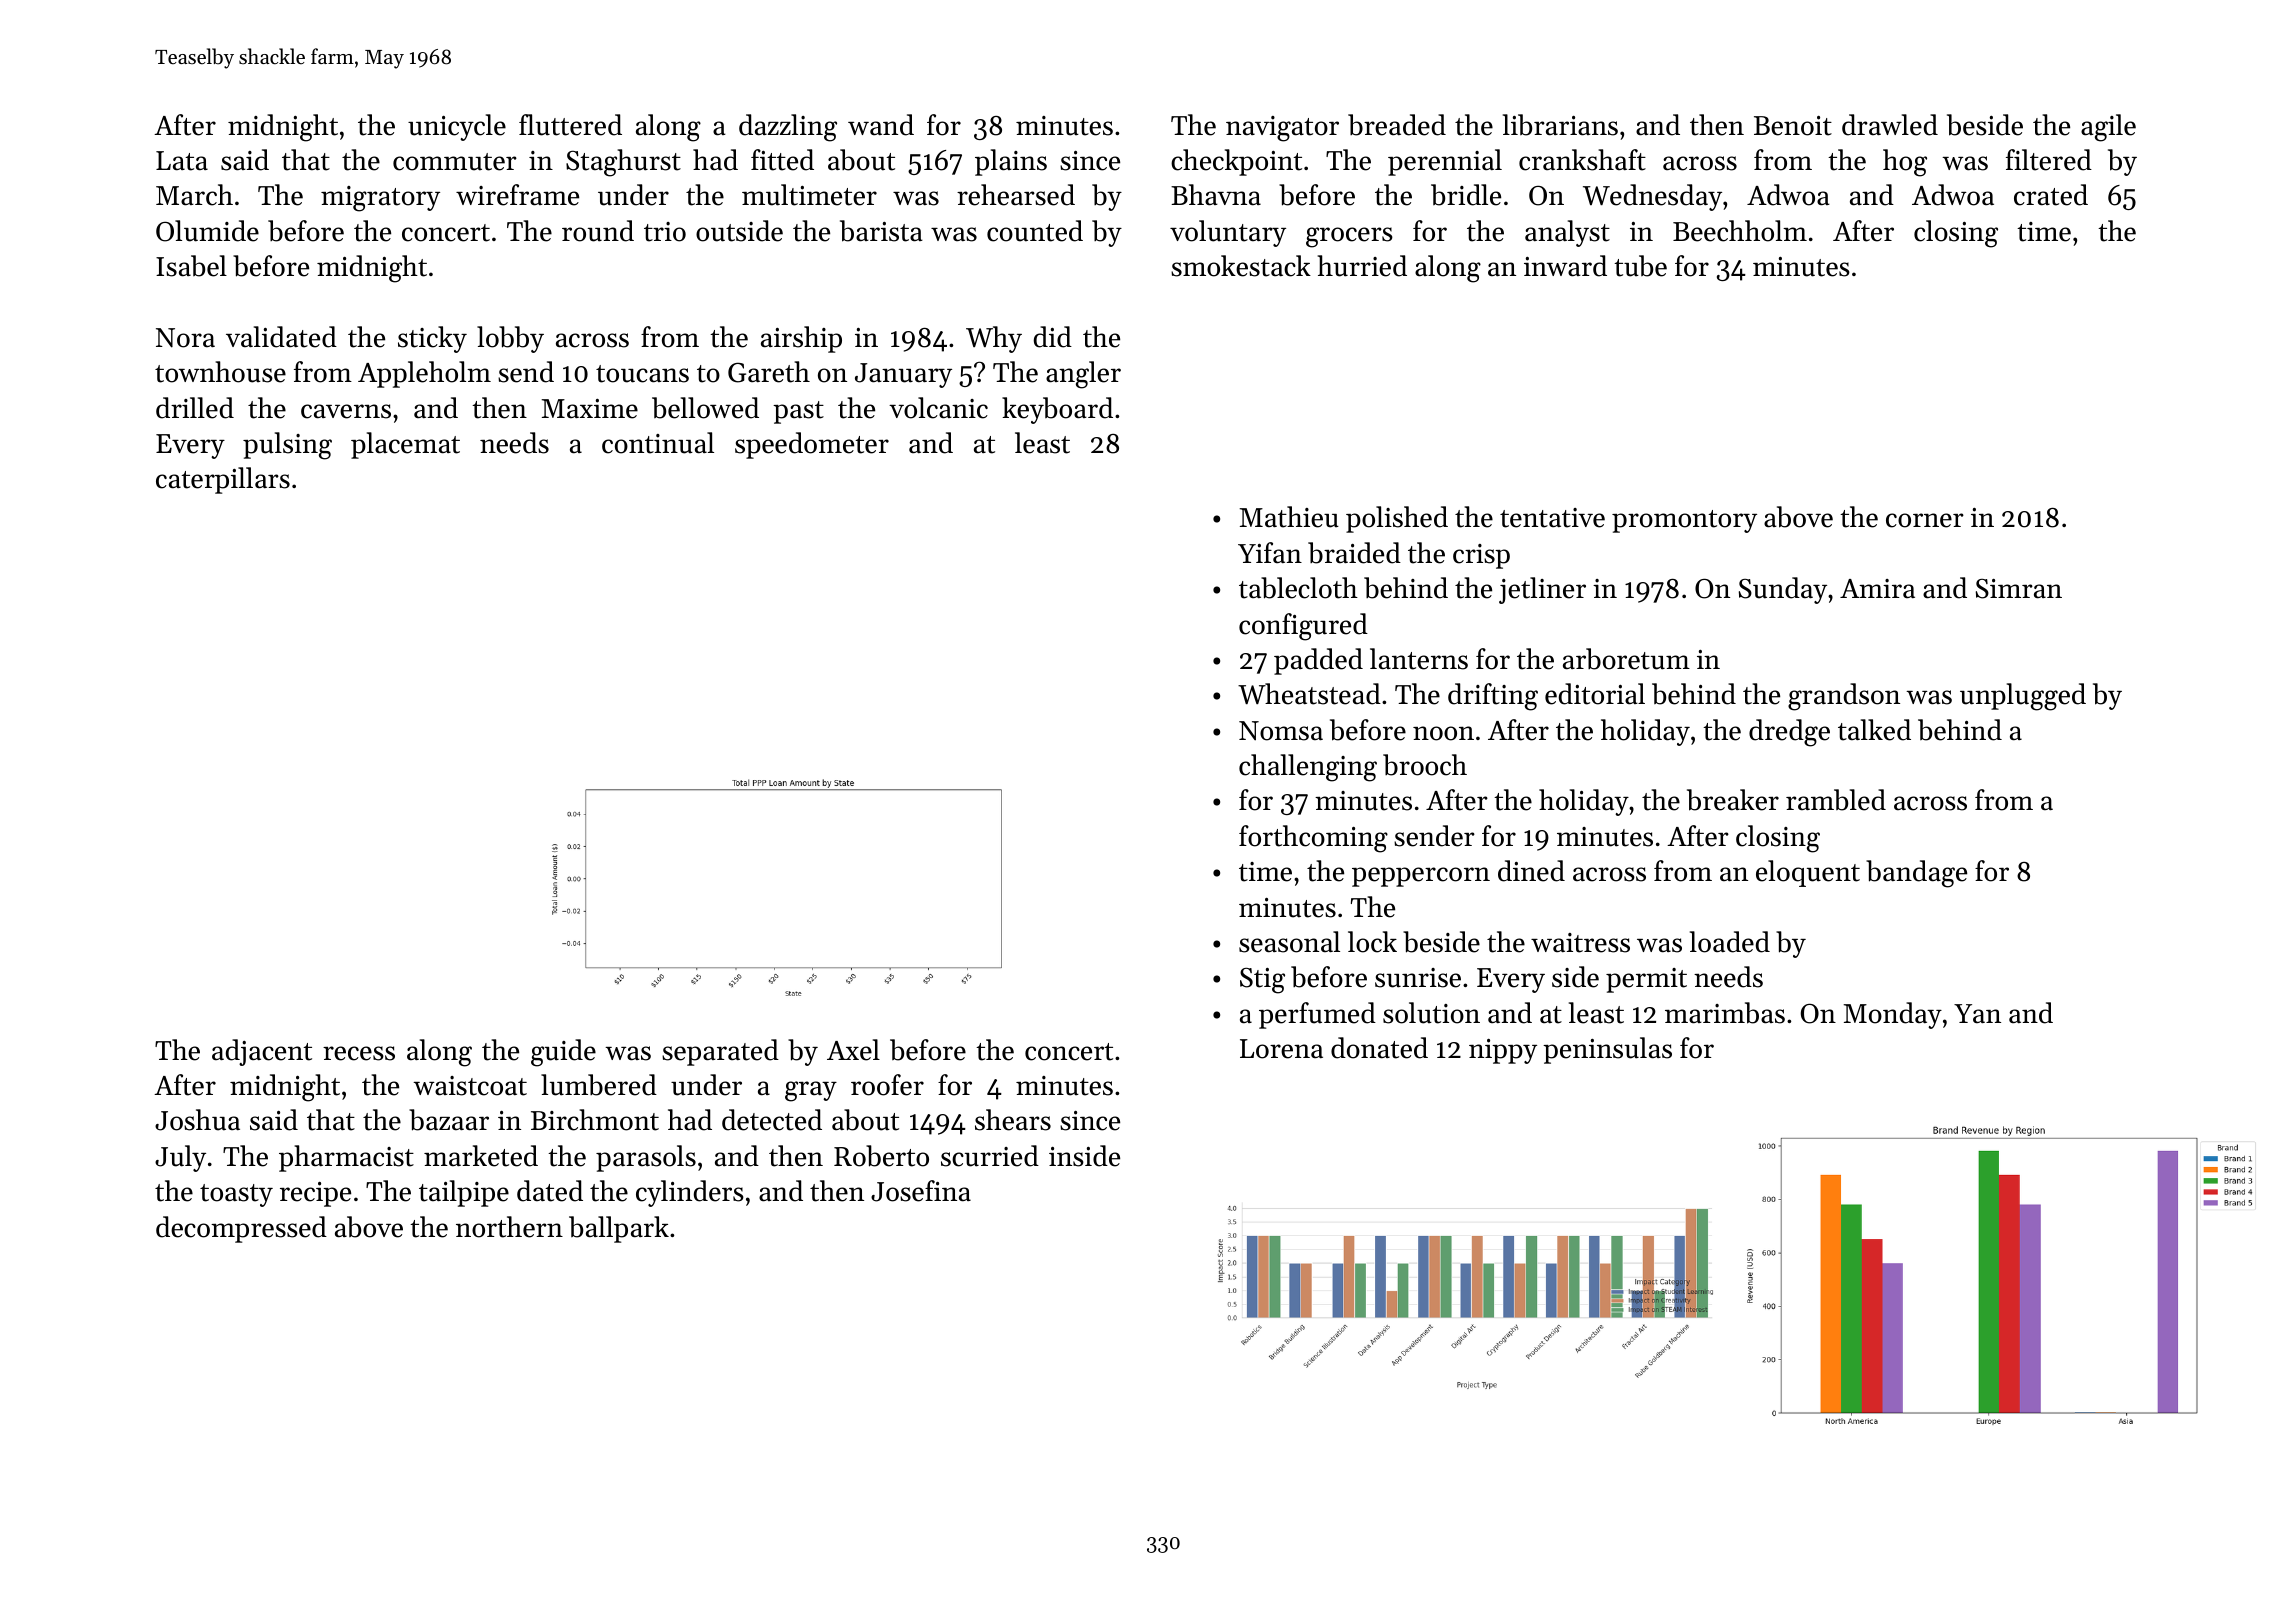 Image resolution: width=2292 pixels, height=1620 pixels. I want to click on migratory, so click(380, 199).
